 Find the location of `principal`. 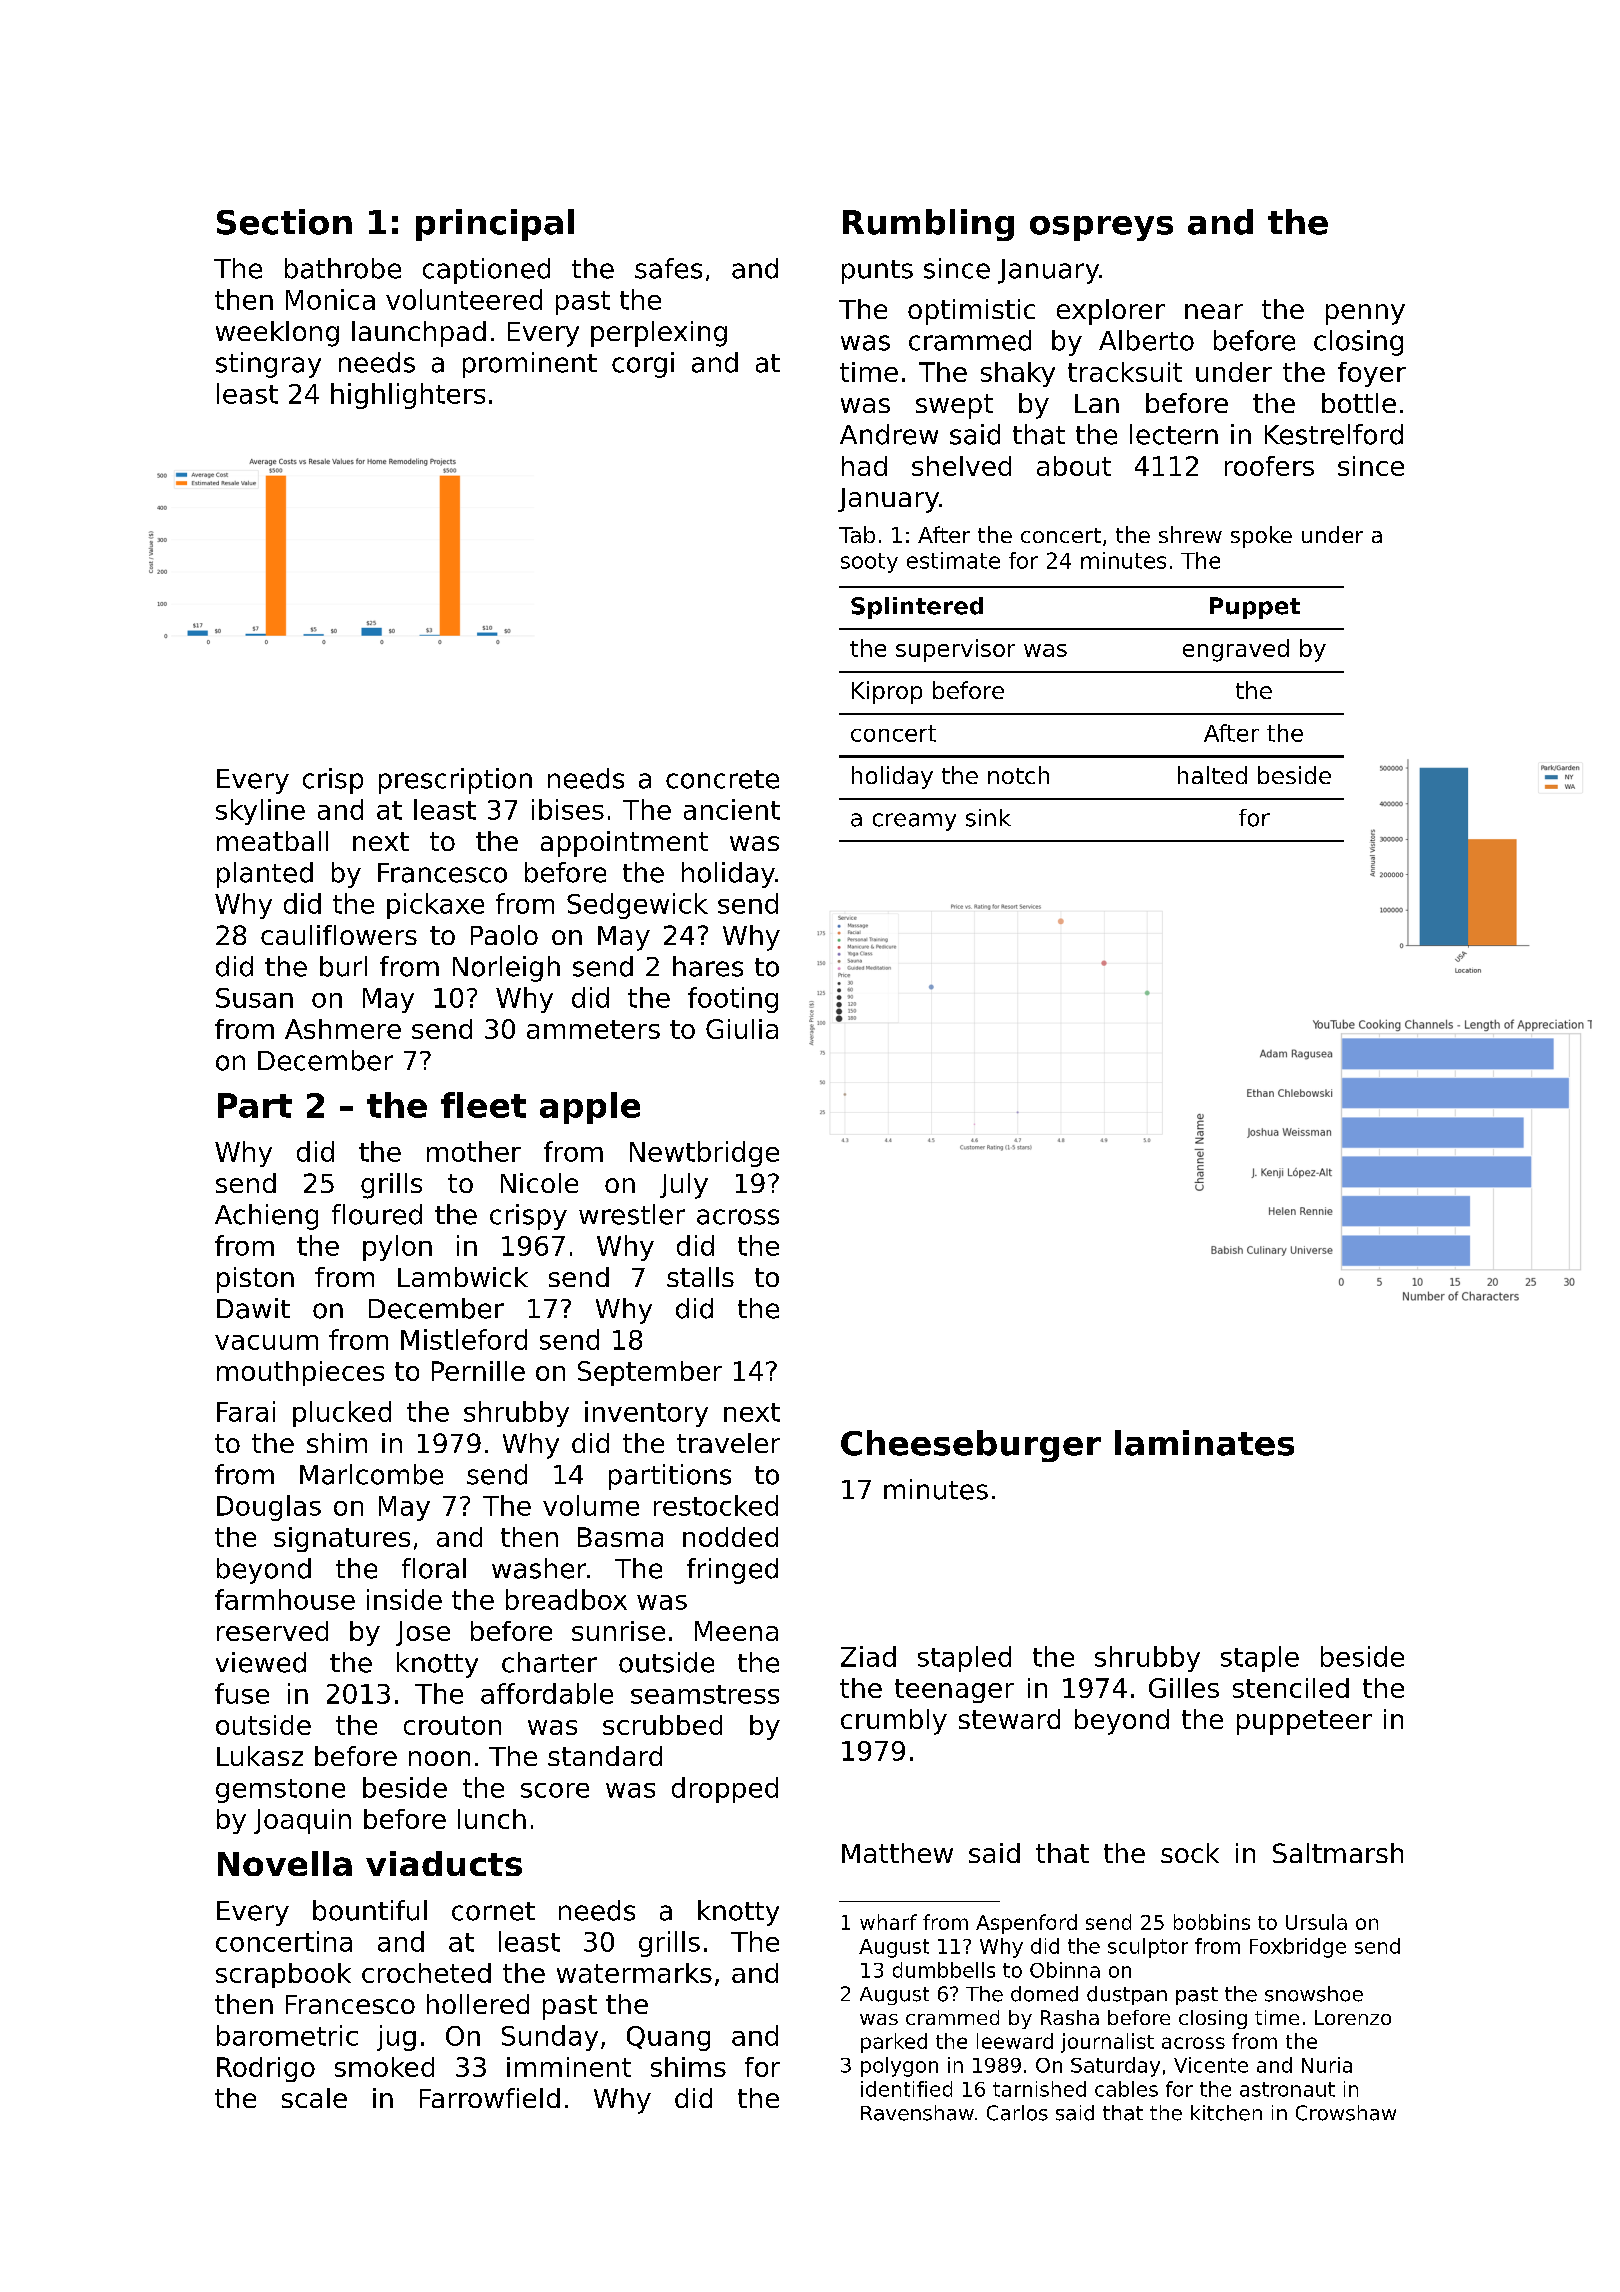

principal is located at coordinates (495, 225).
